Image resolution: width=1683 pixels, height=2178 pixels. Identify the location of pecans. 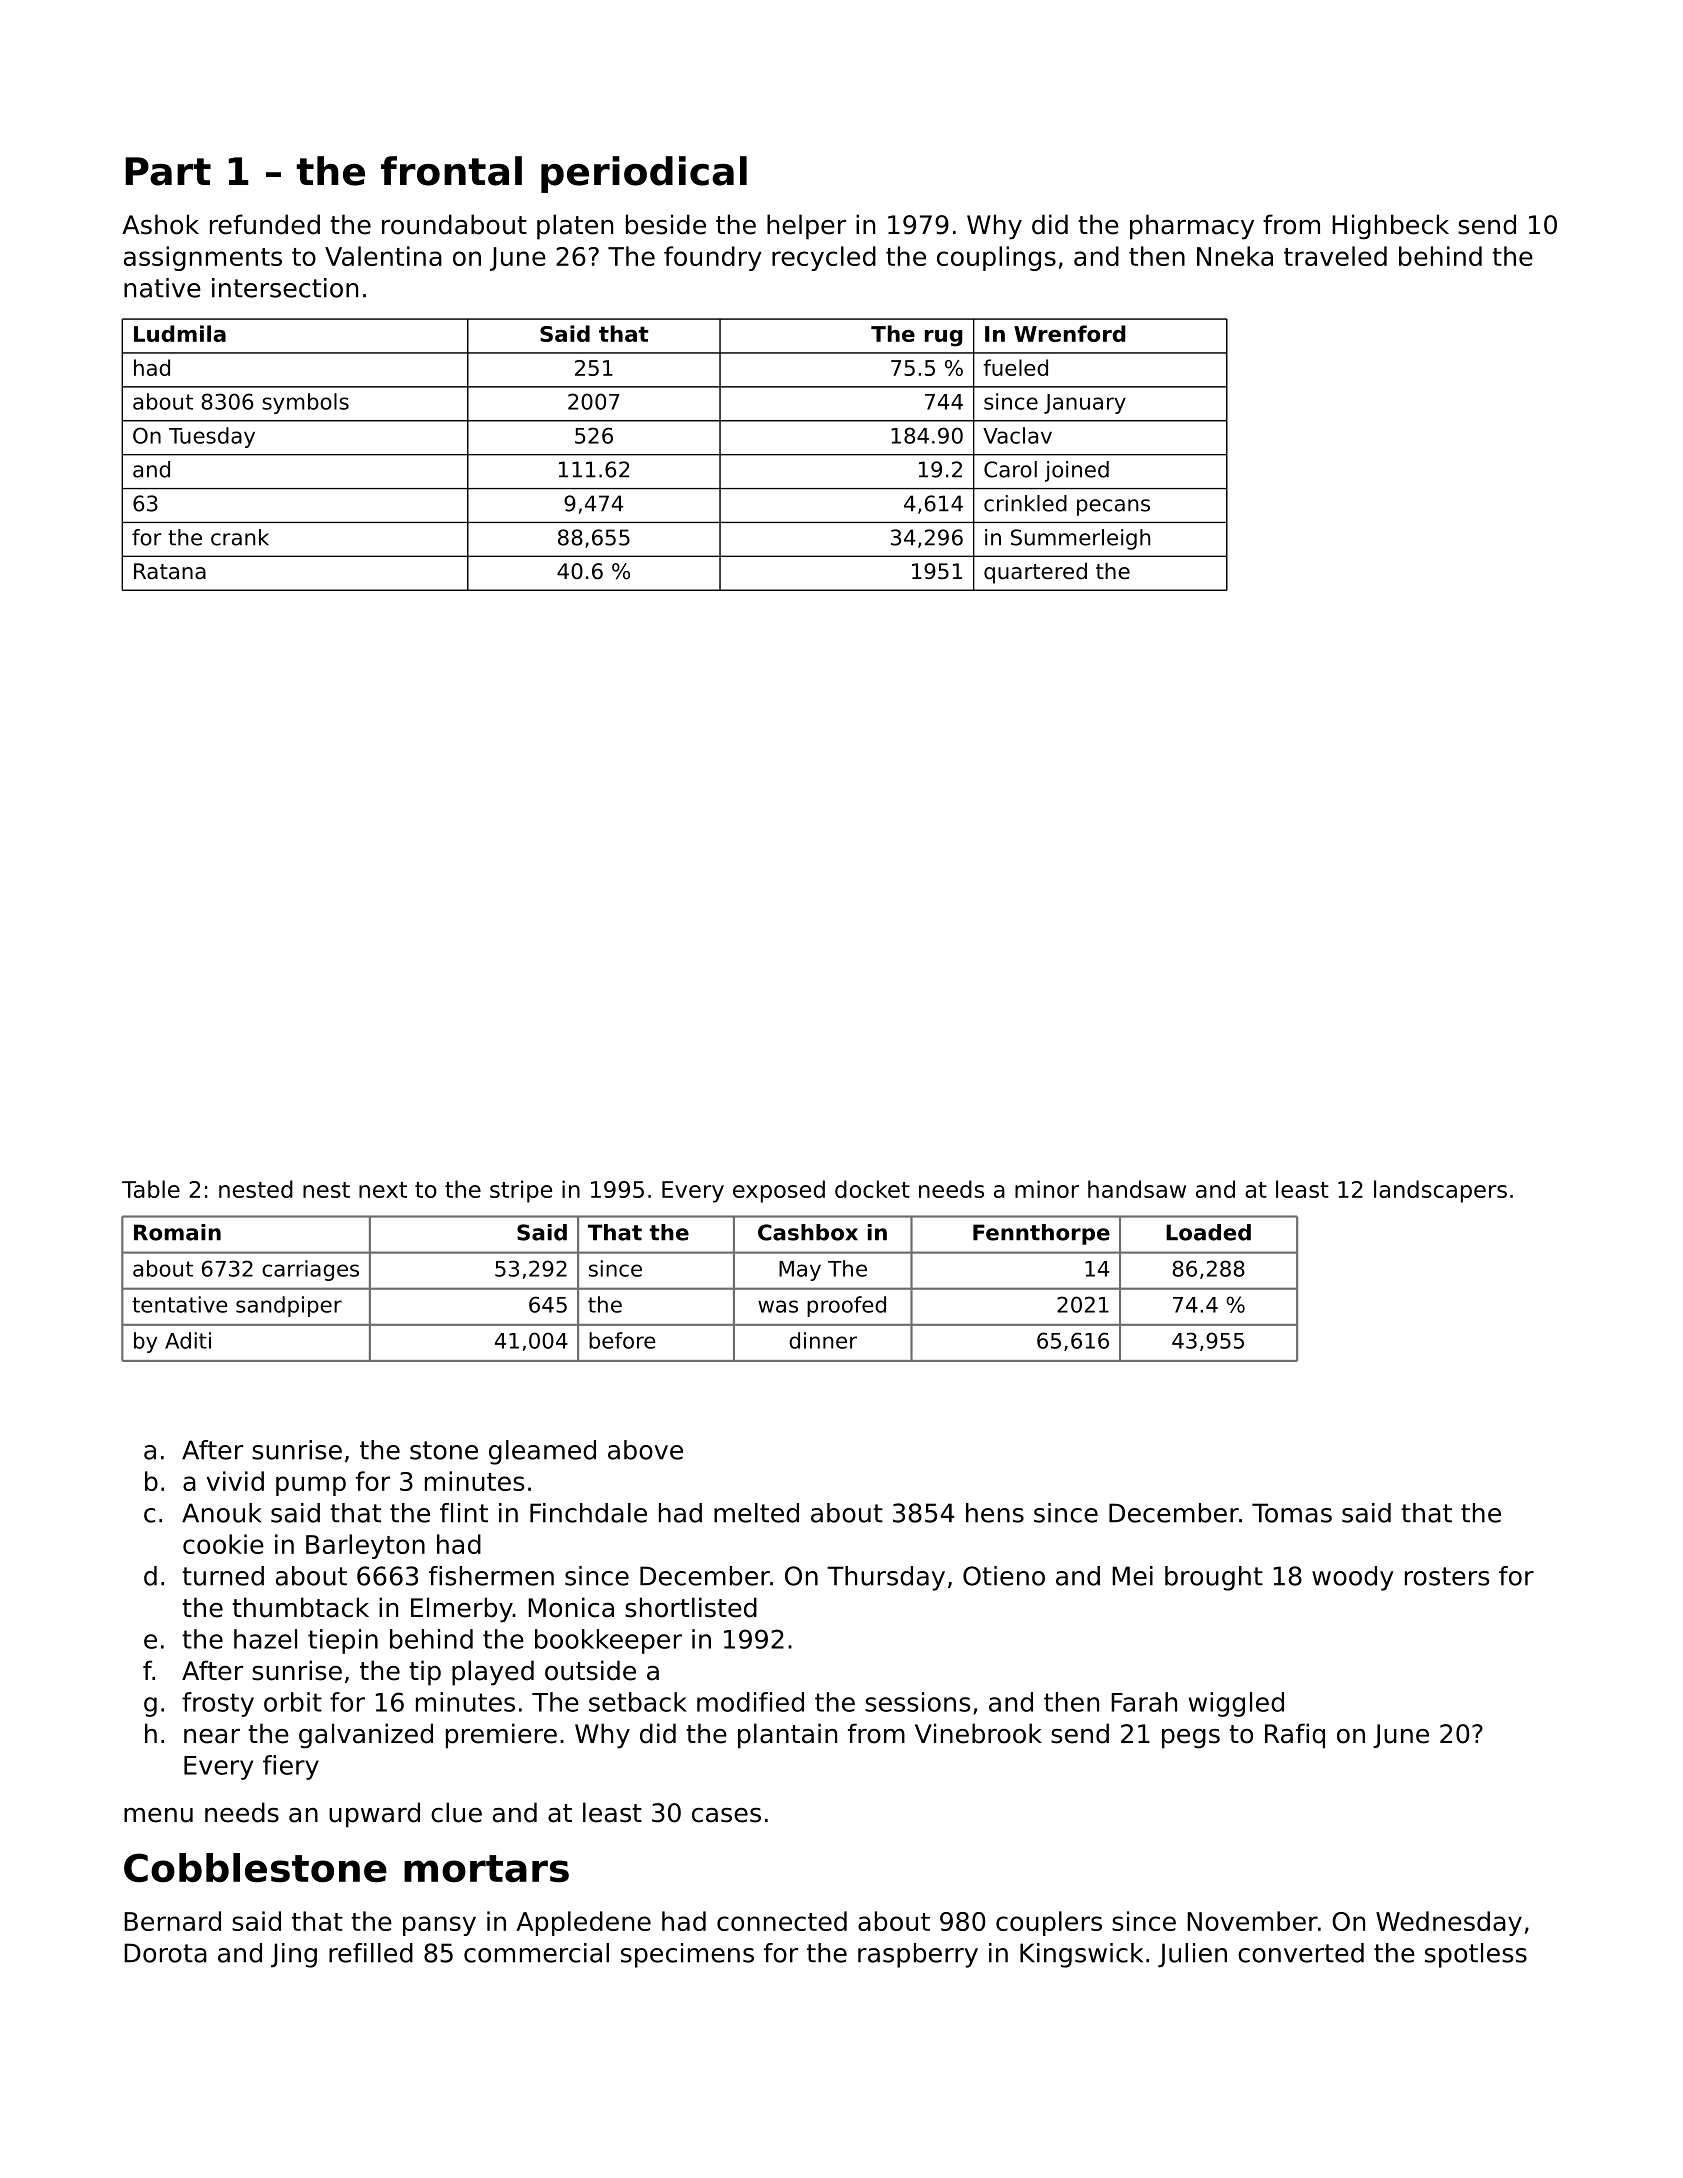
(1113, 507).
